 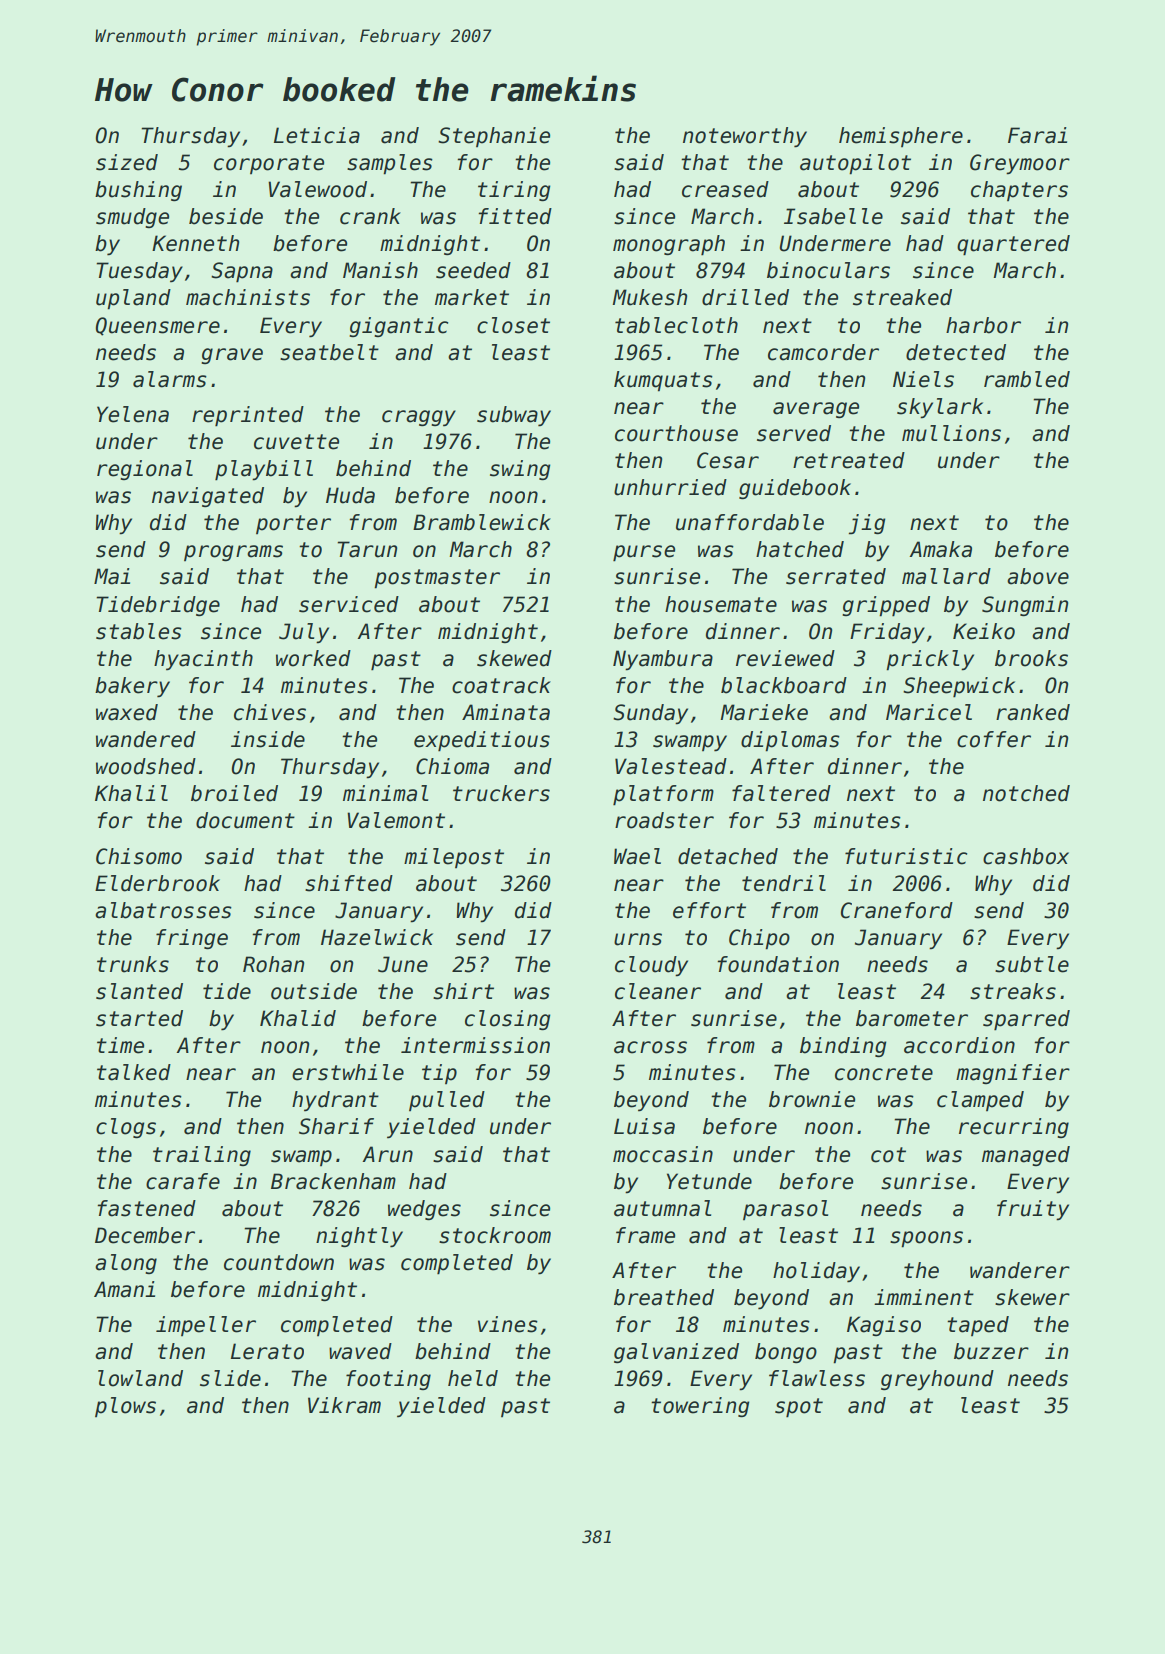 I want to click on Sunday, so click(x=650, y=714).
